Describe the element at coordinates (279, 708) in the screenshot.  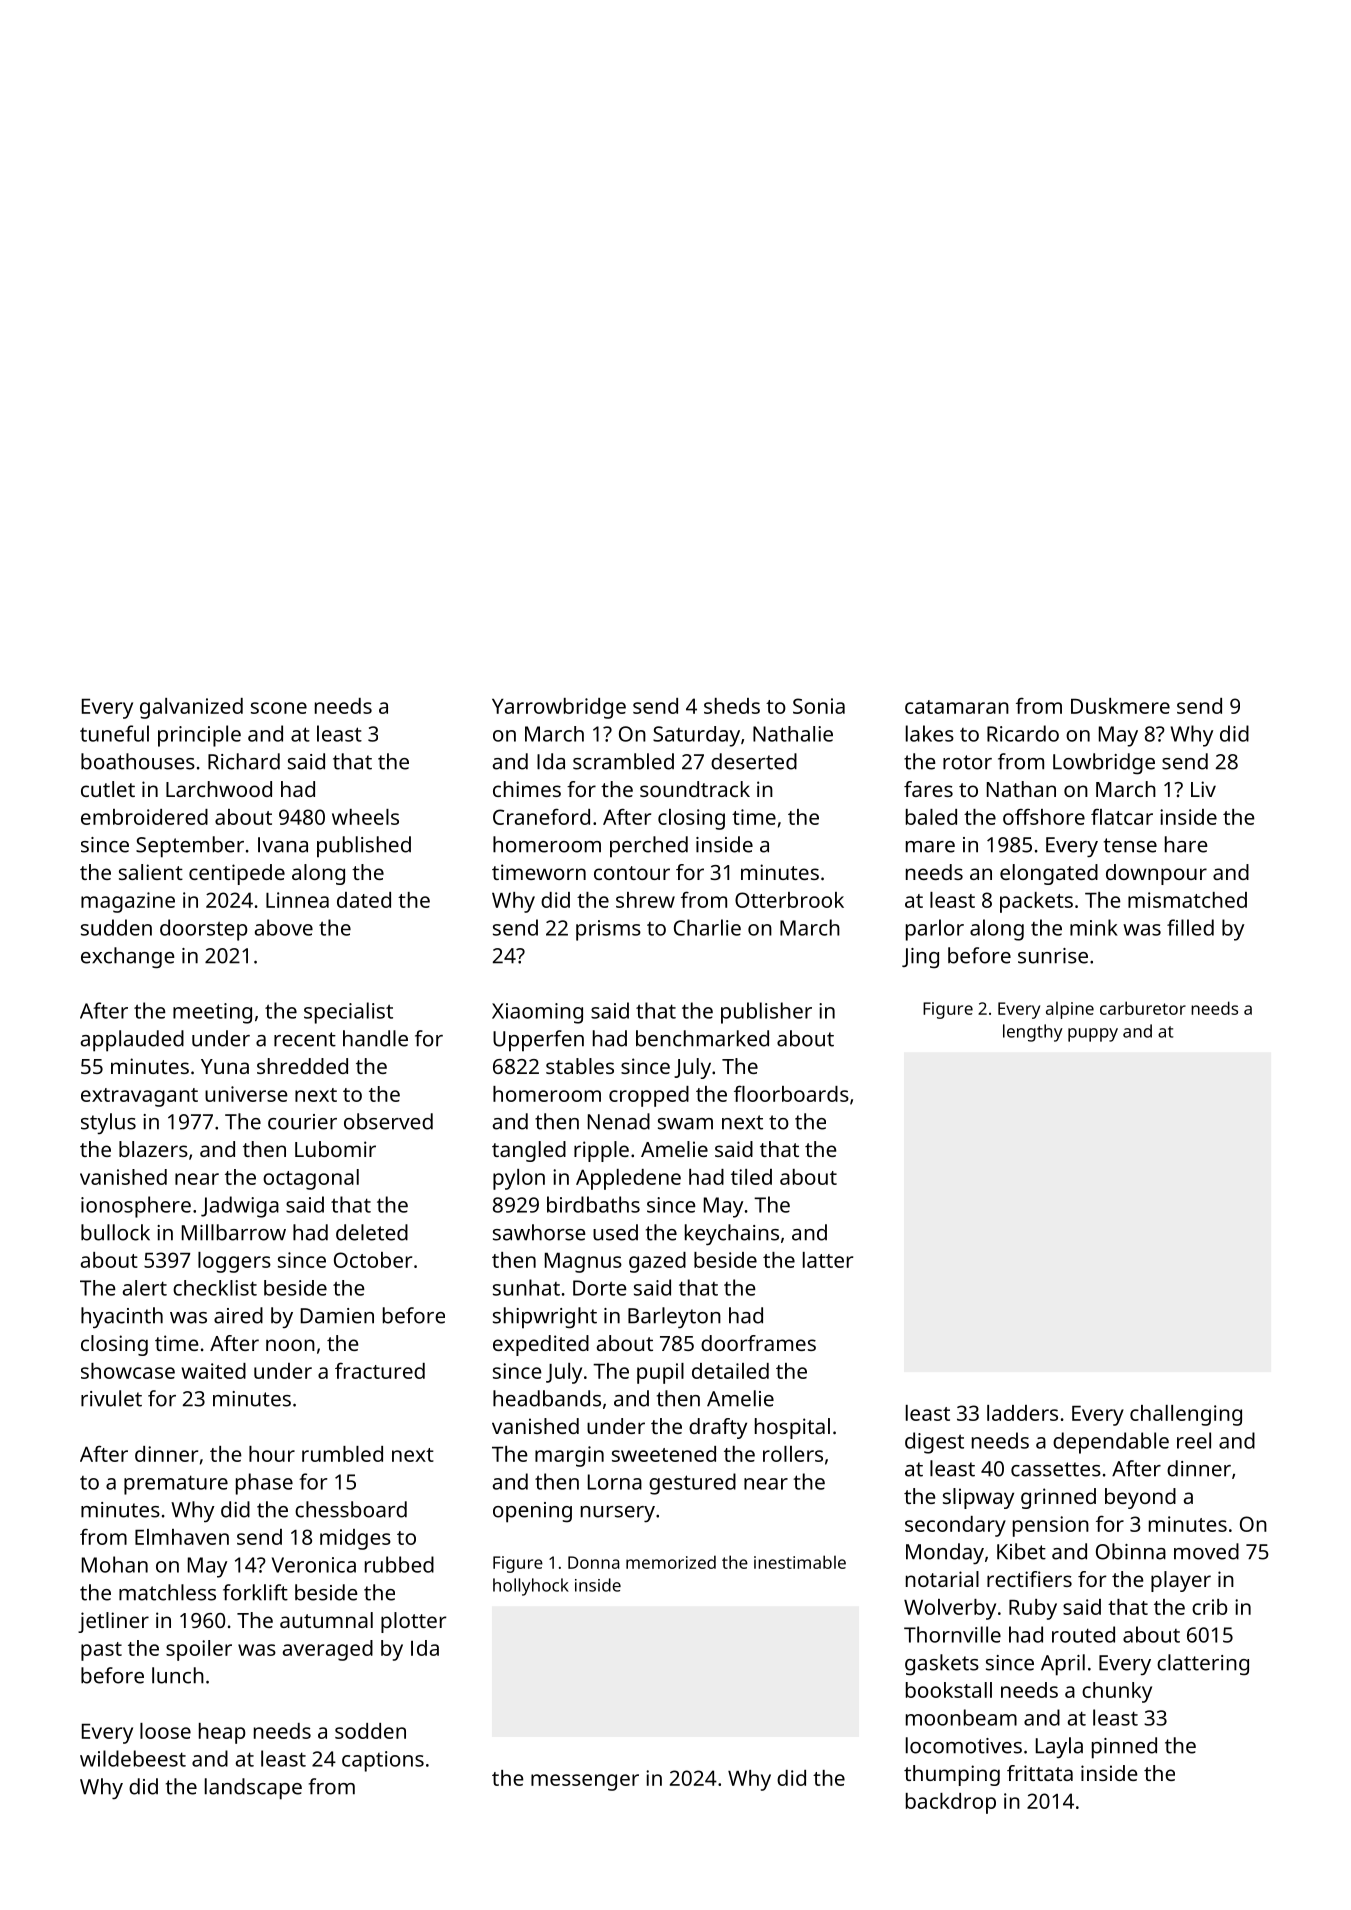
I see `scone` at that location.
